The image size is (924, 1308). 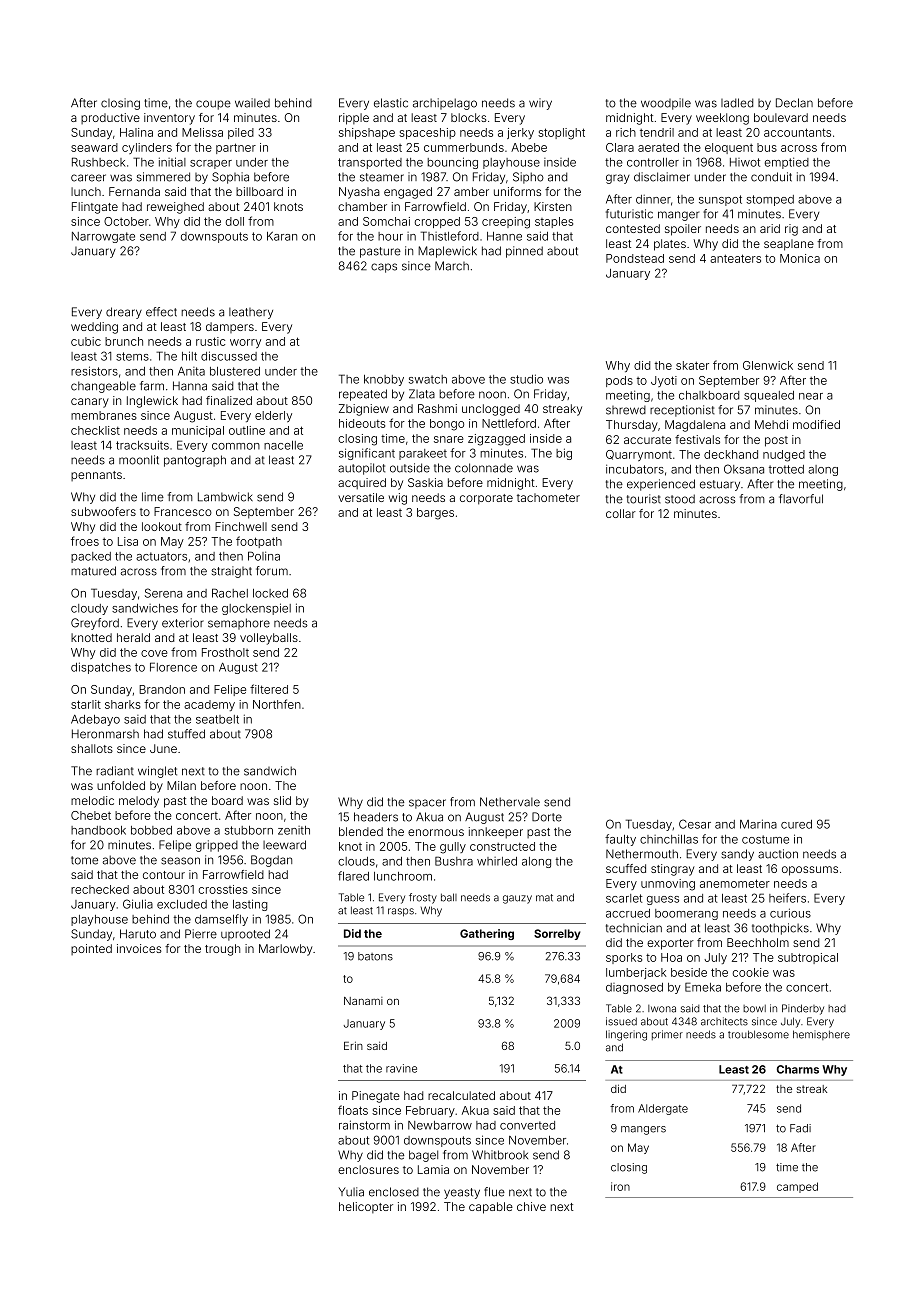 I want to click on chive, so click(x=531, y=1206).
